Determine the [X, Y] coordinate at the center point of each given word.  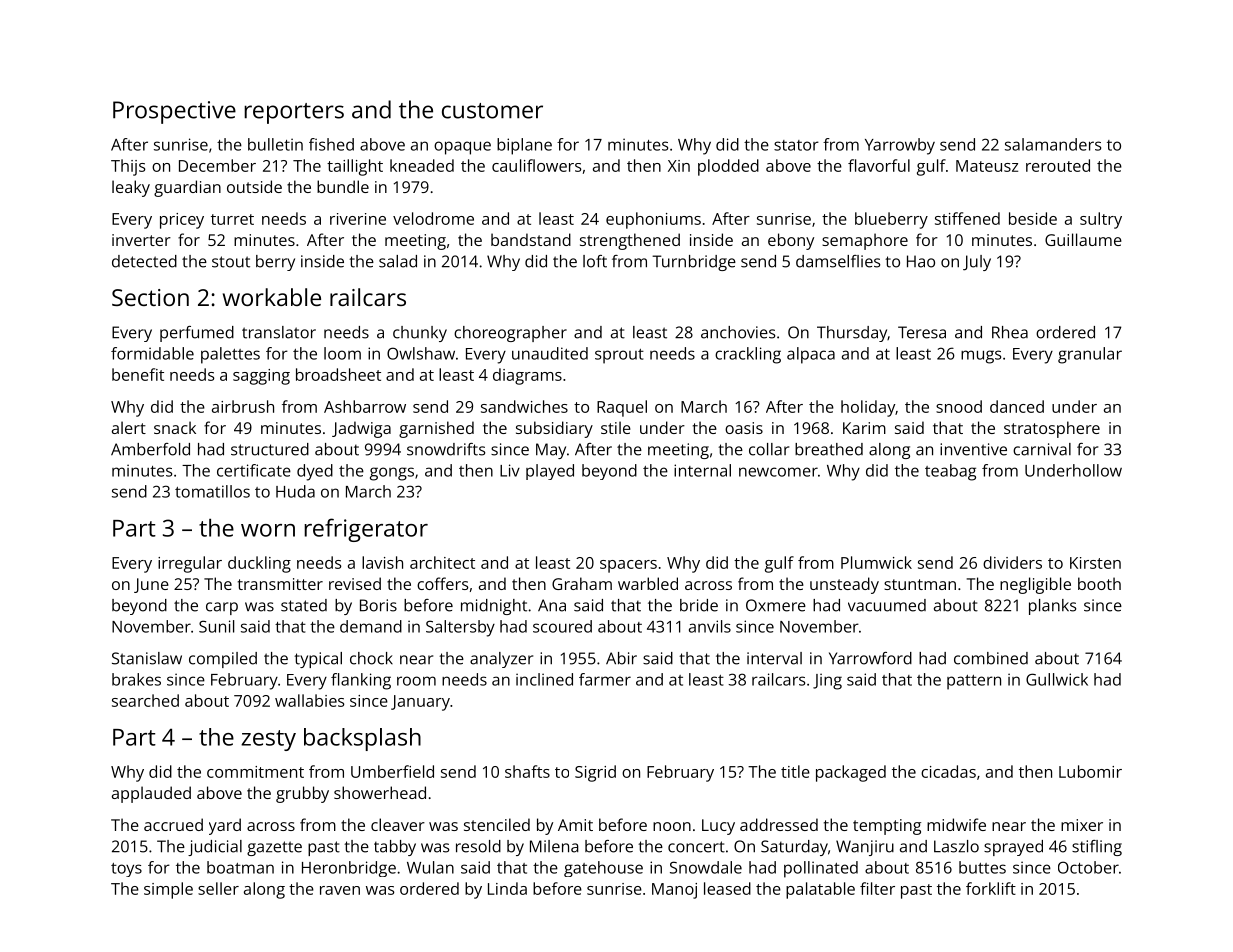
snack [175, 427]
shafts [527, 771]
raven [340, 890]
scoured [562, 626]
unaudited [550, 353]
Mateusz [987, 166]
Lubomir [1090, 771]
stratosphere [1052, 429]
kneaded [422, 165]
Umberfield [392, 771]
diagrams [527, 376]
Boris [378, 605]
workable [272, 297]
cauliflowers [536, 165]
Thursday [852, 334]
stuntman [920, 584]
